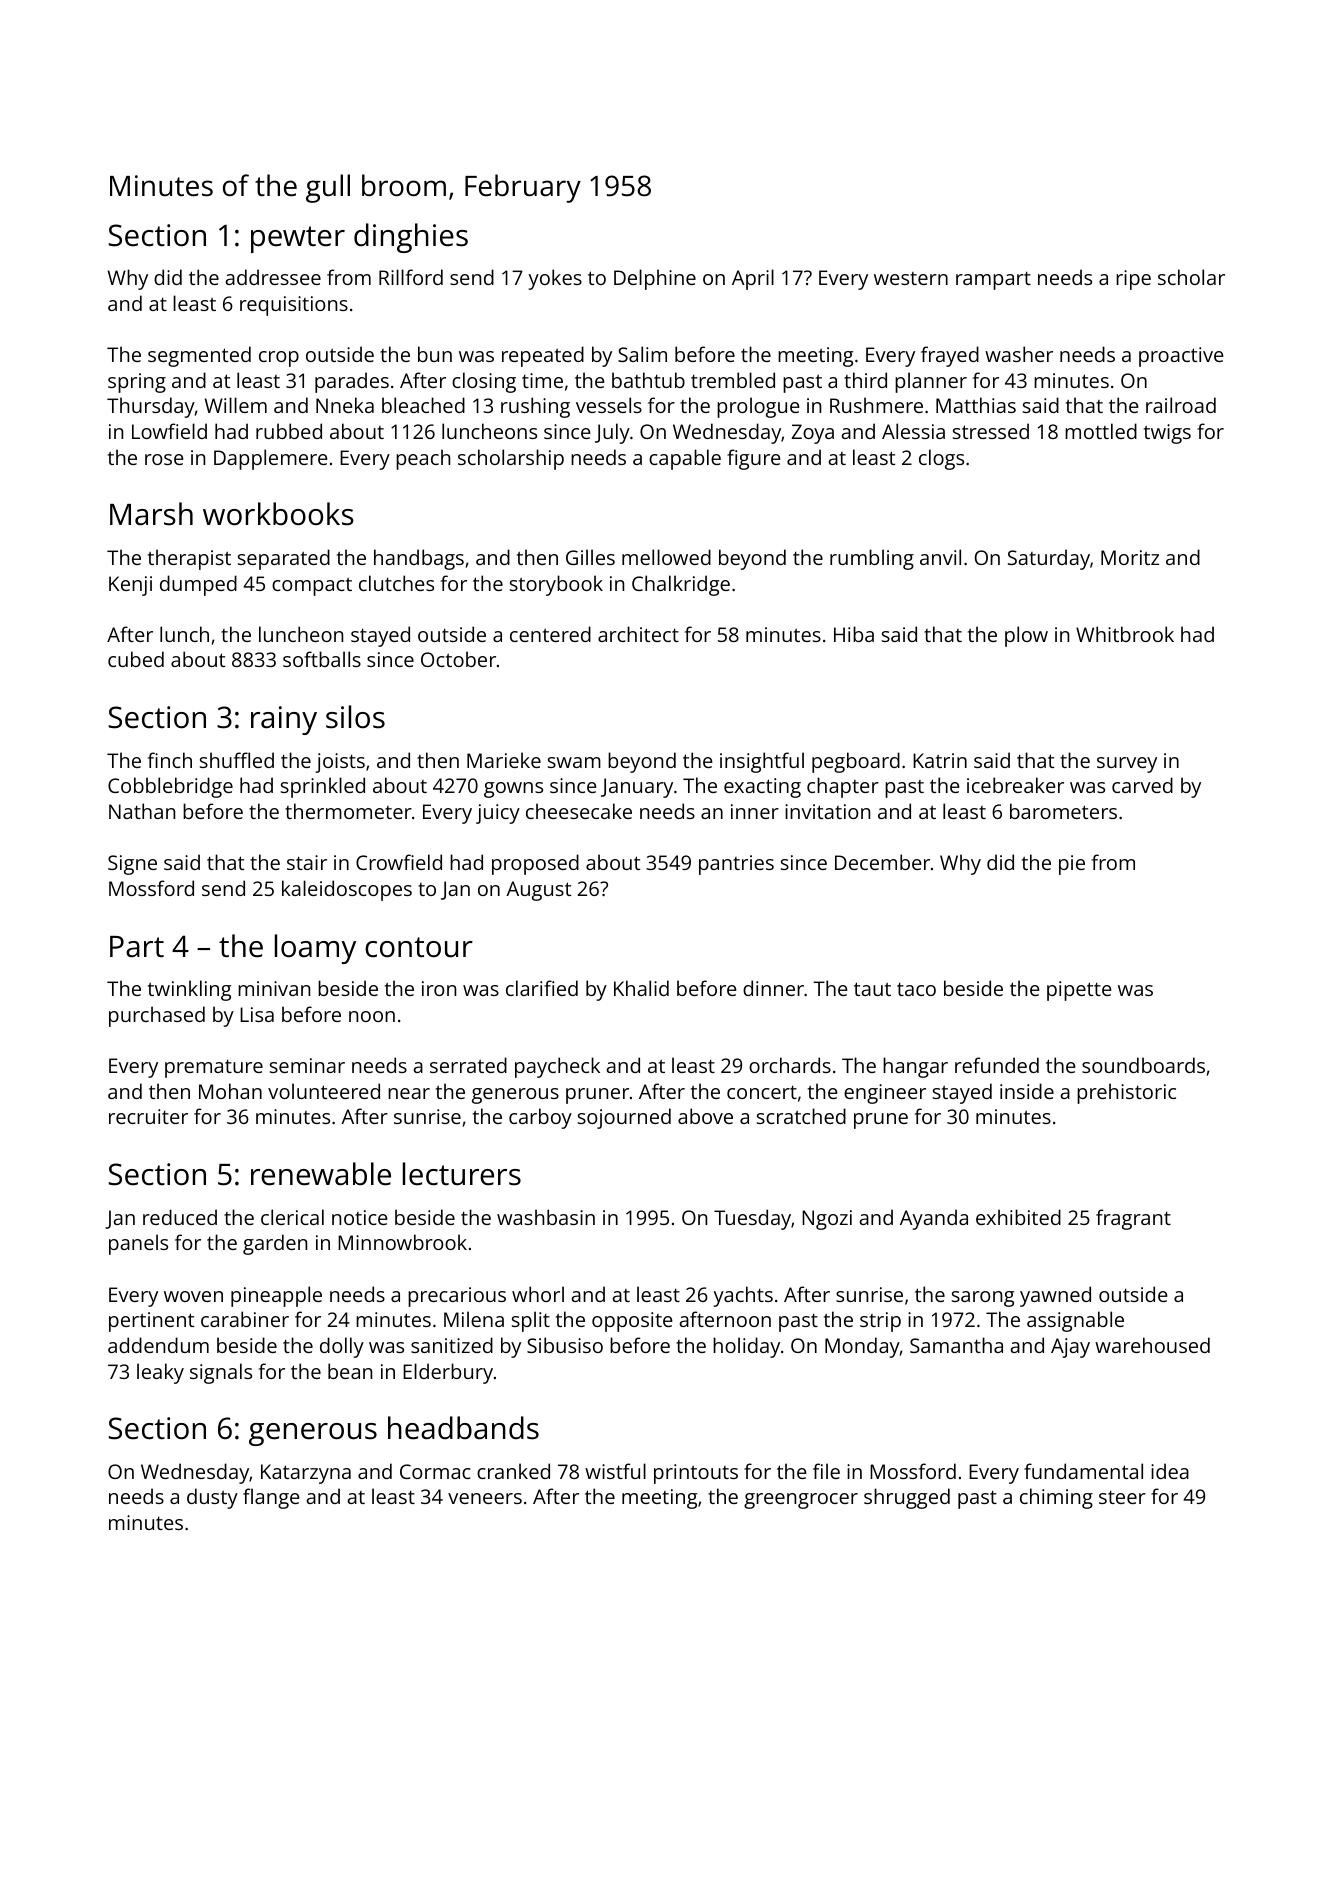  I want to click on joists, so click(340, 763).
